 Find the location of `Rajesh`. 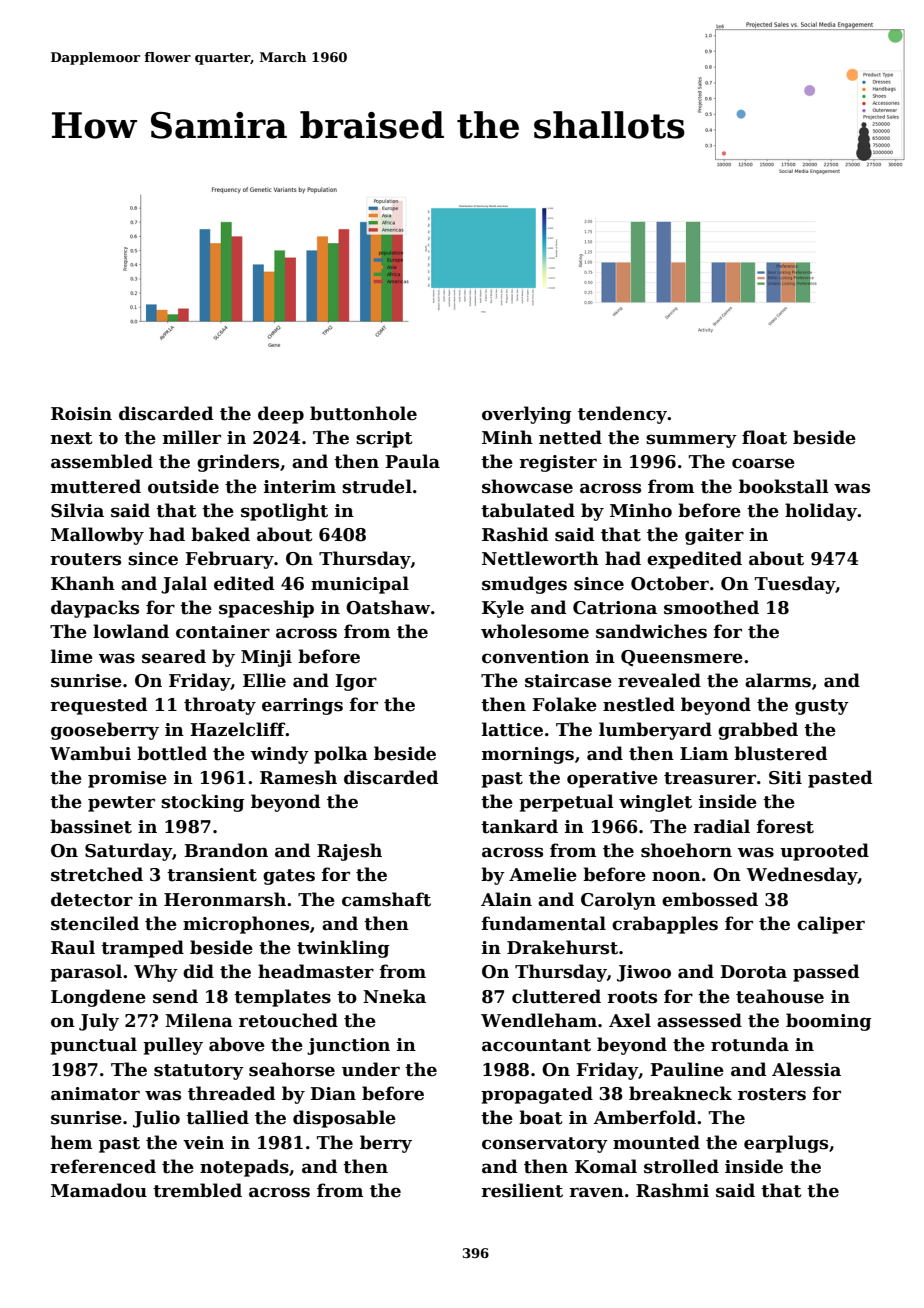

Rajesh is located at coordinates (349, 852).
